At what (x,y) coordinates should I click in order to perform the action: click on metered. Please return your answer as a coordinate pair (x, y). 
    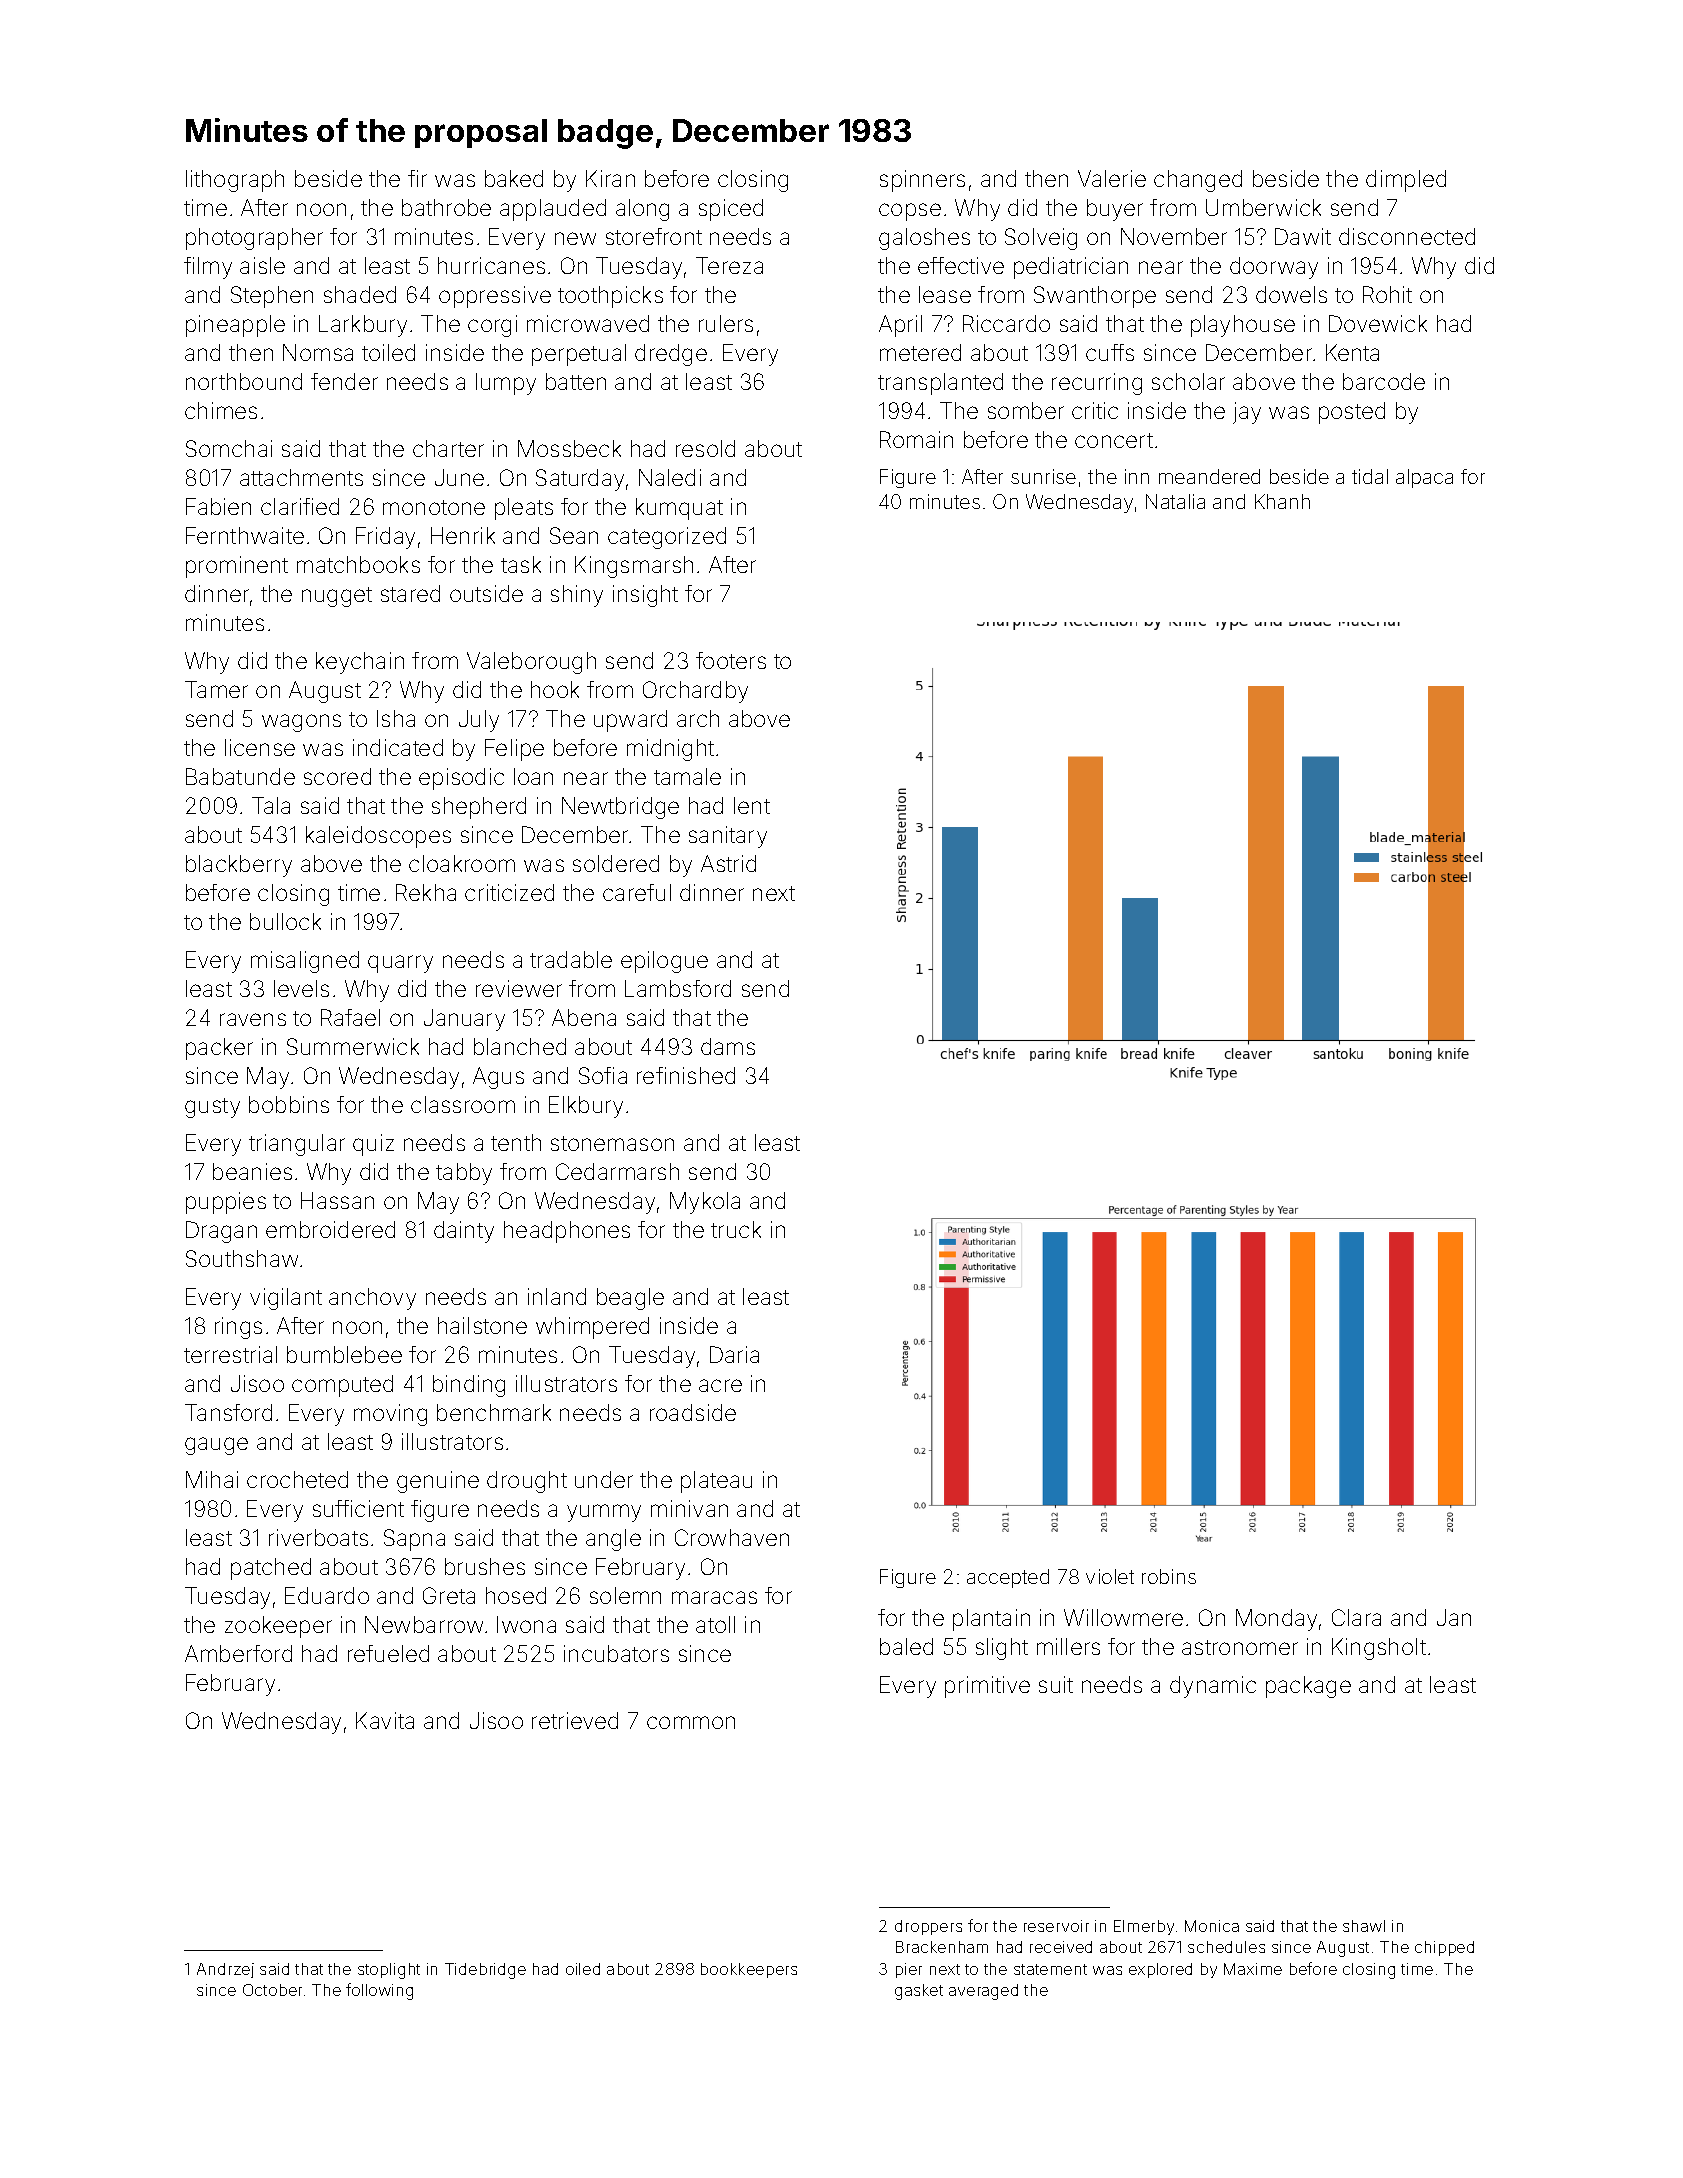
    Looking at the image, I should click on (920, 352).
